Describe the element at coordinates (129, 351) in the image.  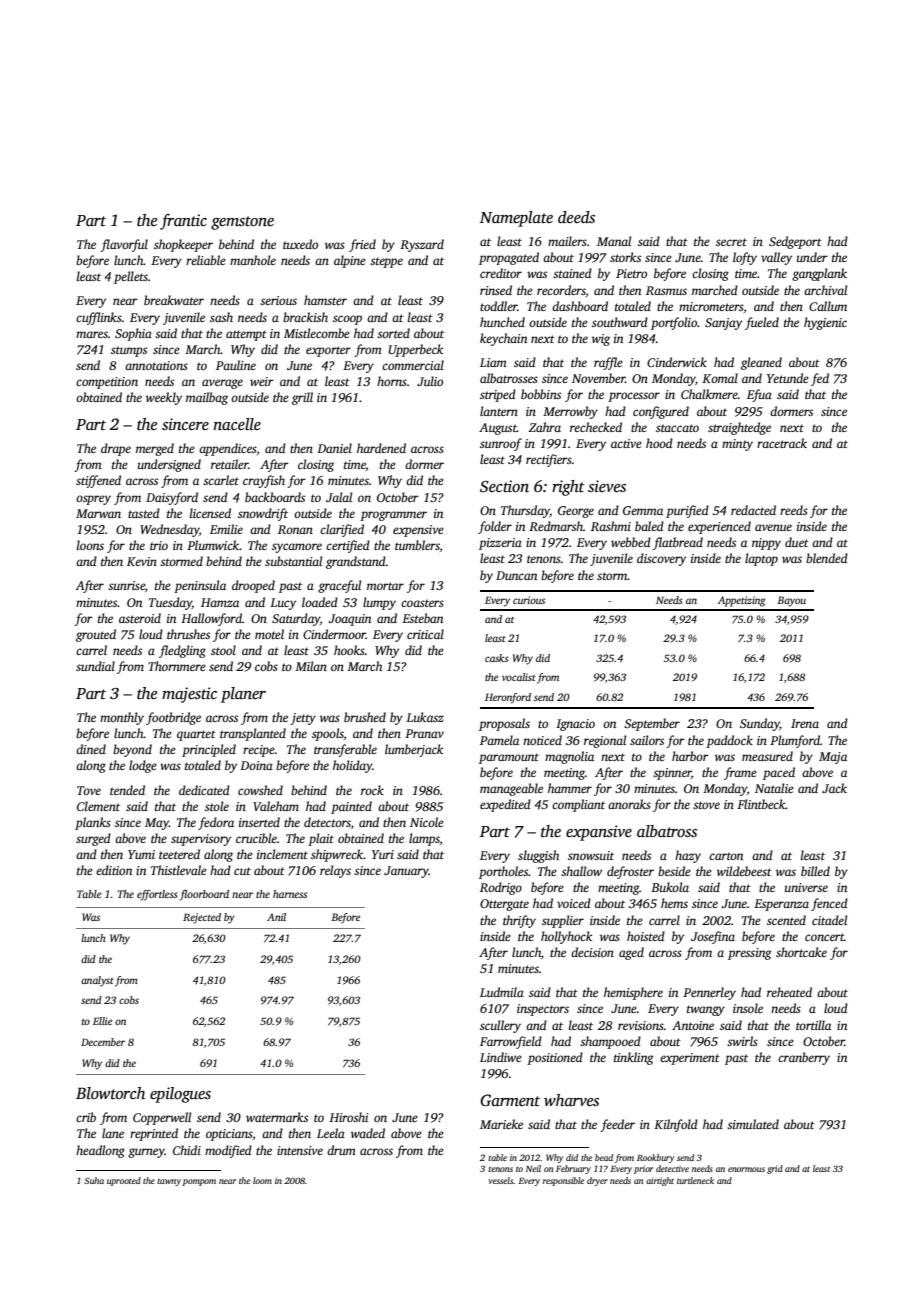
I see `stumps` at that location.
